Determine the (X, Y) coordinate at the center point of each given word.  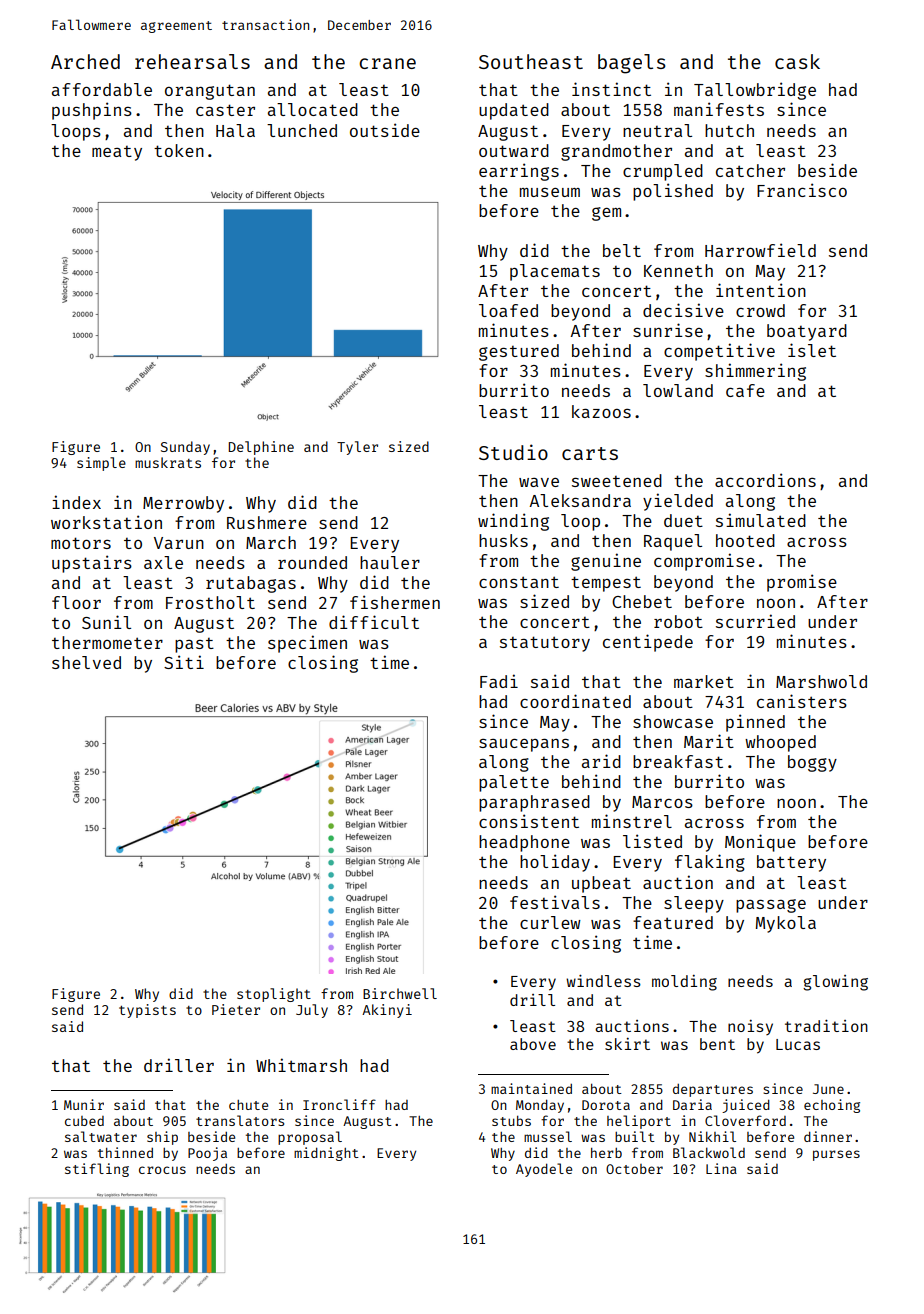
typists (147, 1011)
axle (163, 562)
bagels (631, 64)
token (179, 150)
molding (684, 983)
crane (387, 63)
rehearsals (192, 61)
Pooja (207, 1154)
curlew (550, 922)
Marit (709, 741)
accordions (765, 480)
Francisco (802, 190)
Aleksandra (580, 500)
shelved (86, 662)
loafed (508, 310)
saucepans (524, 745)
